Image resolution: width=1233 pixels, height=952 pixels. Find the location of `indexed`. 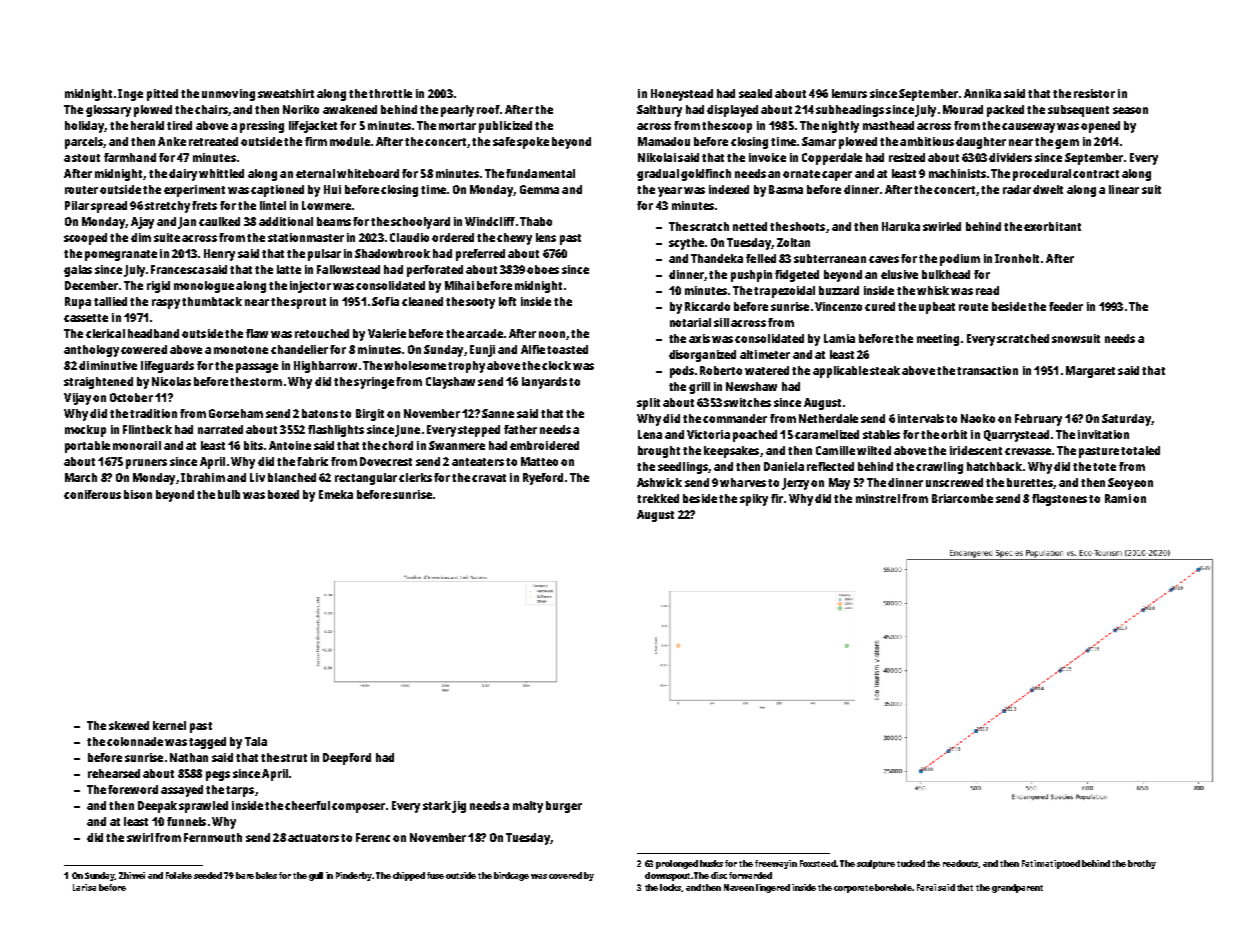

indexed is located at coordinates (729, 189).
